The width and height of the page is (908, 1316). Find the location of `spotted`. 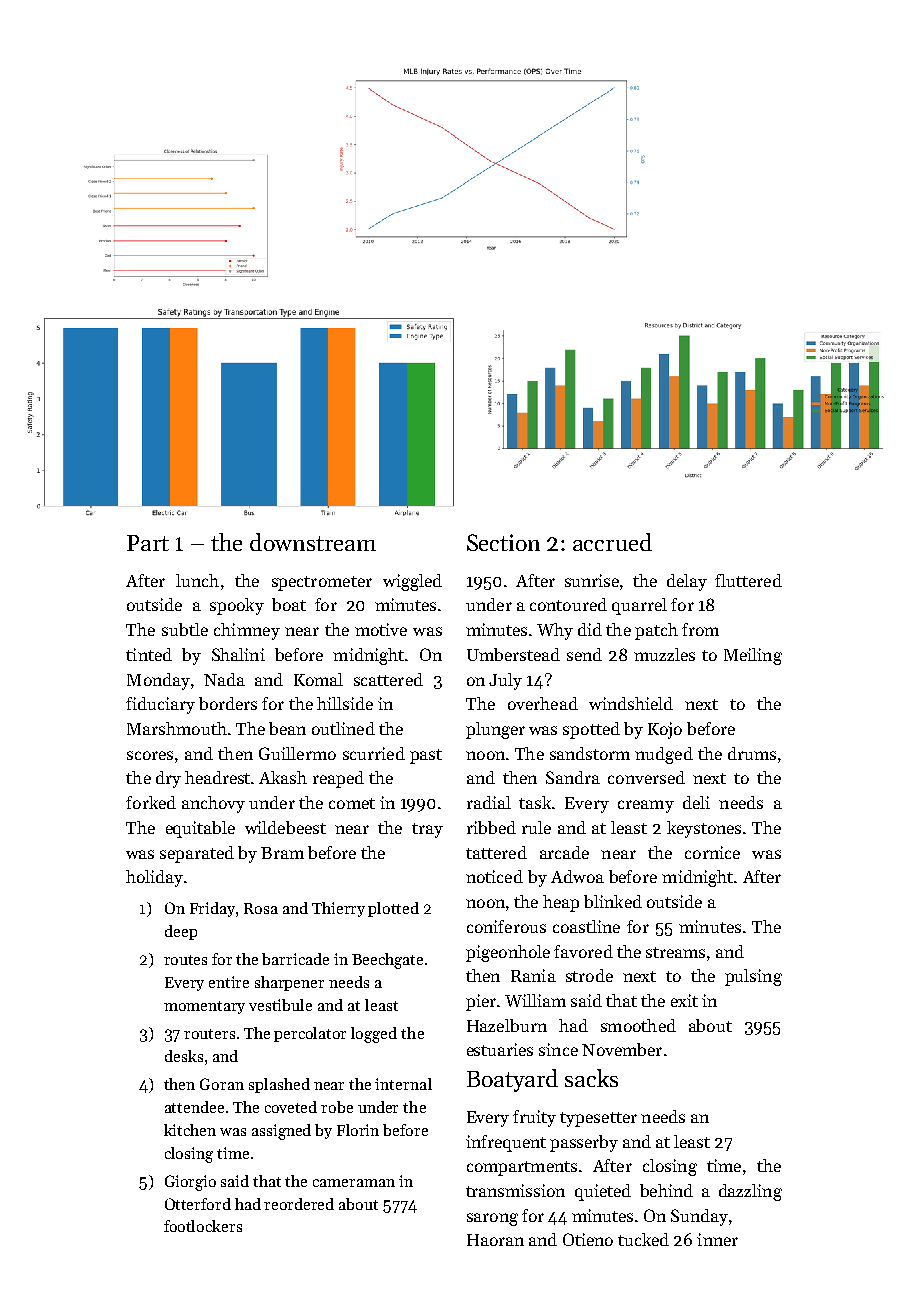

spotted is located at coordinates (591, 730).
